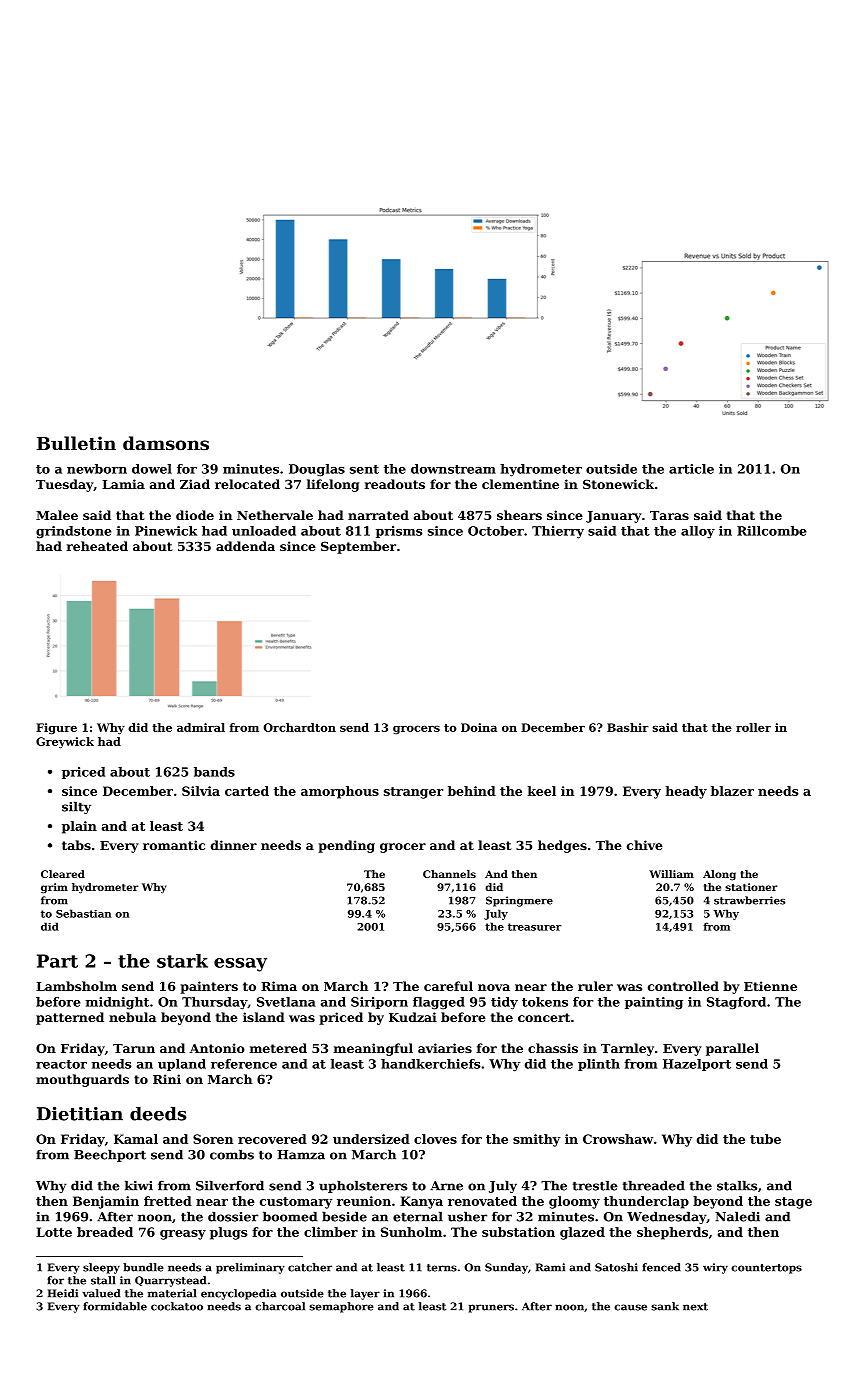 The height and width of the image is (1400, 849). I want to click on Douglas, so click(317, 470).
